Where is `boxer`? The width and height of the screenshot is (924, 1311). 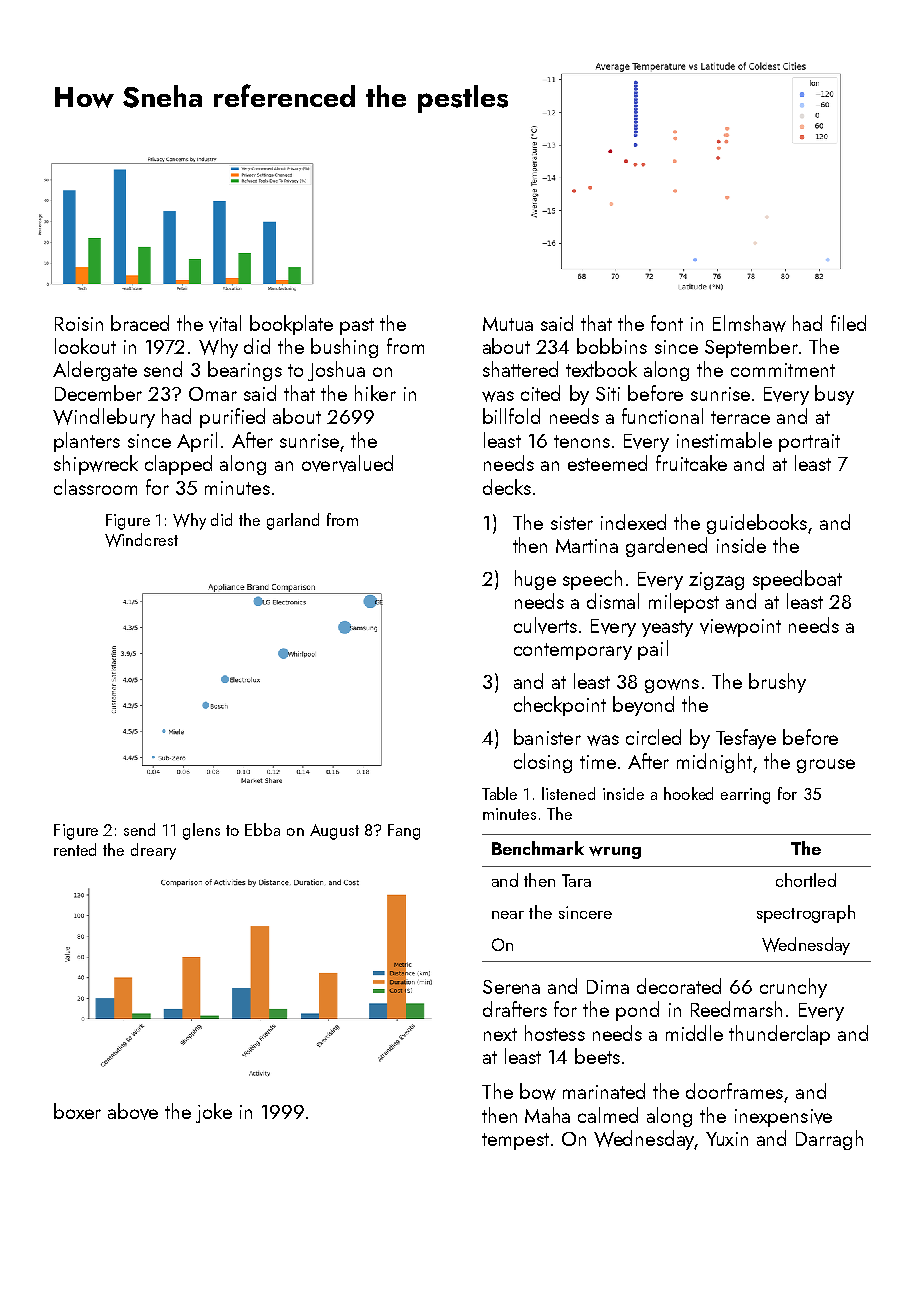 boxer is located at coordinates (77, 1111).
